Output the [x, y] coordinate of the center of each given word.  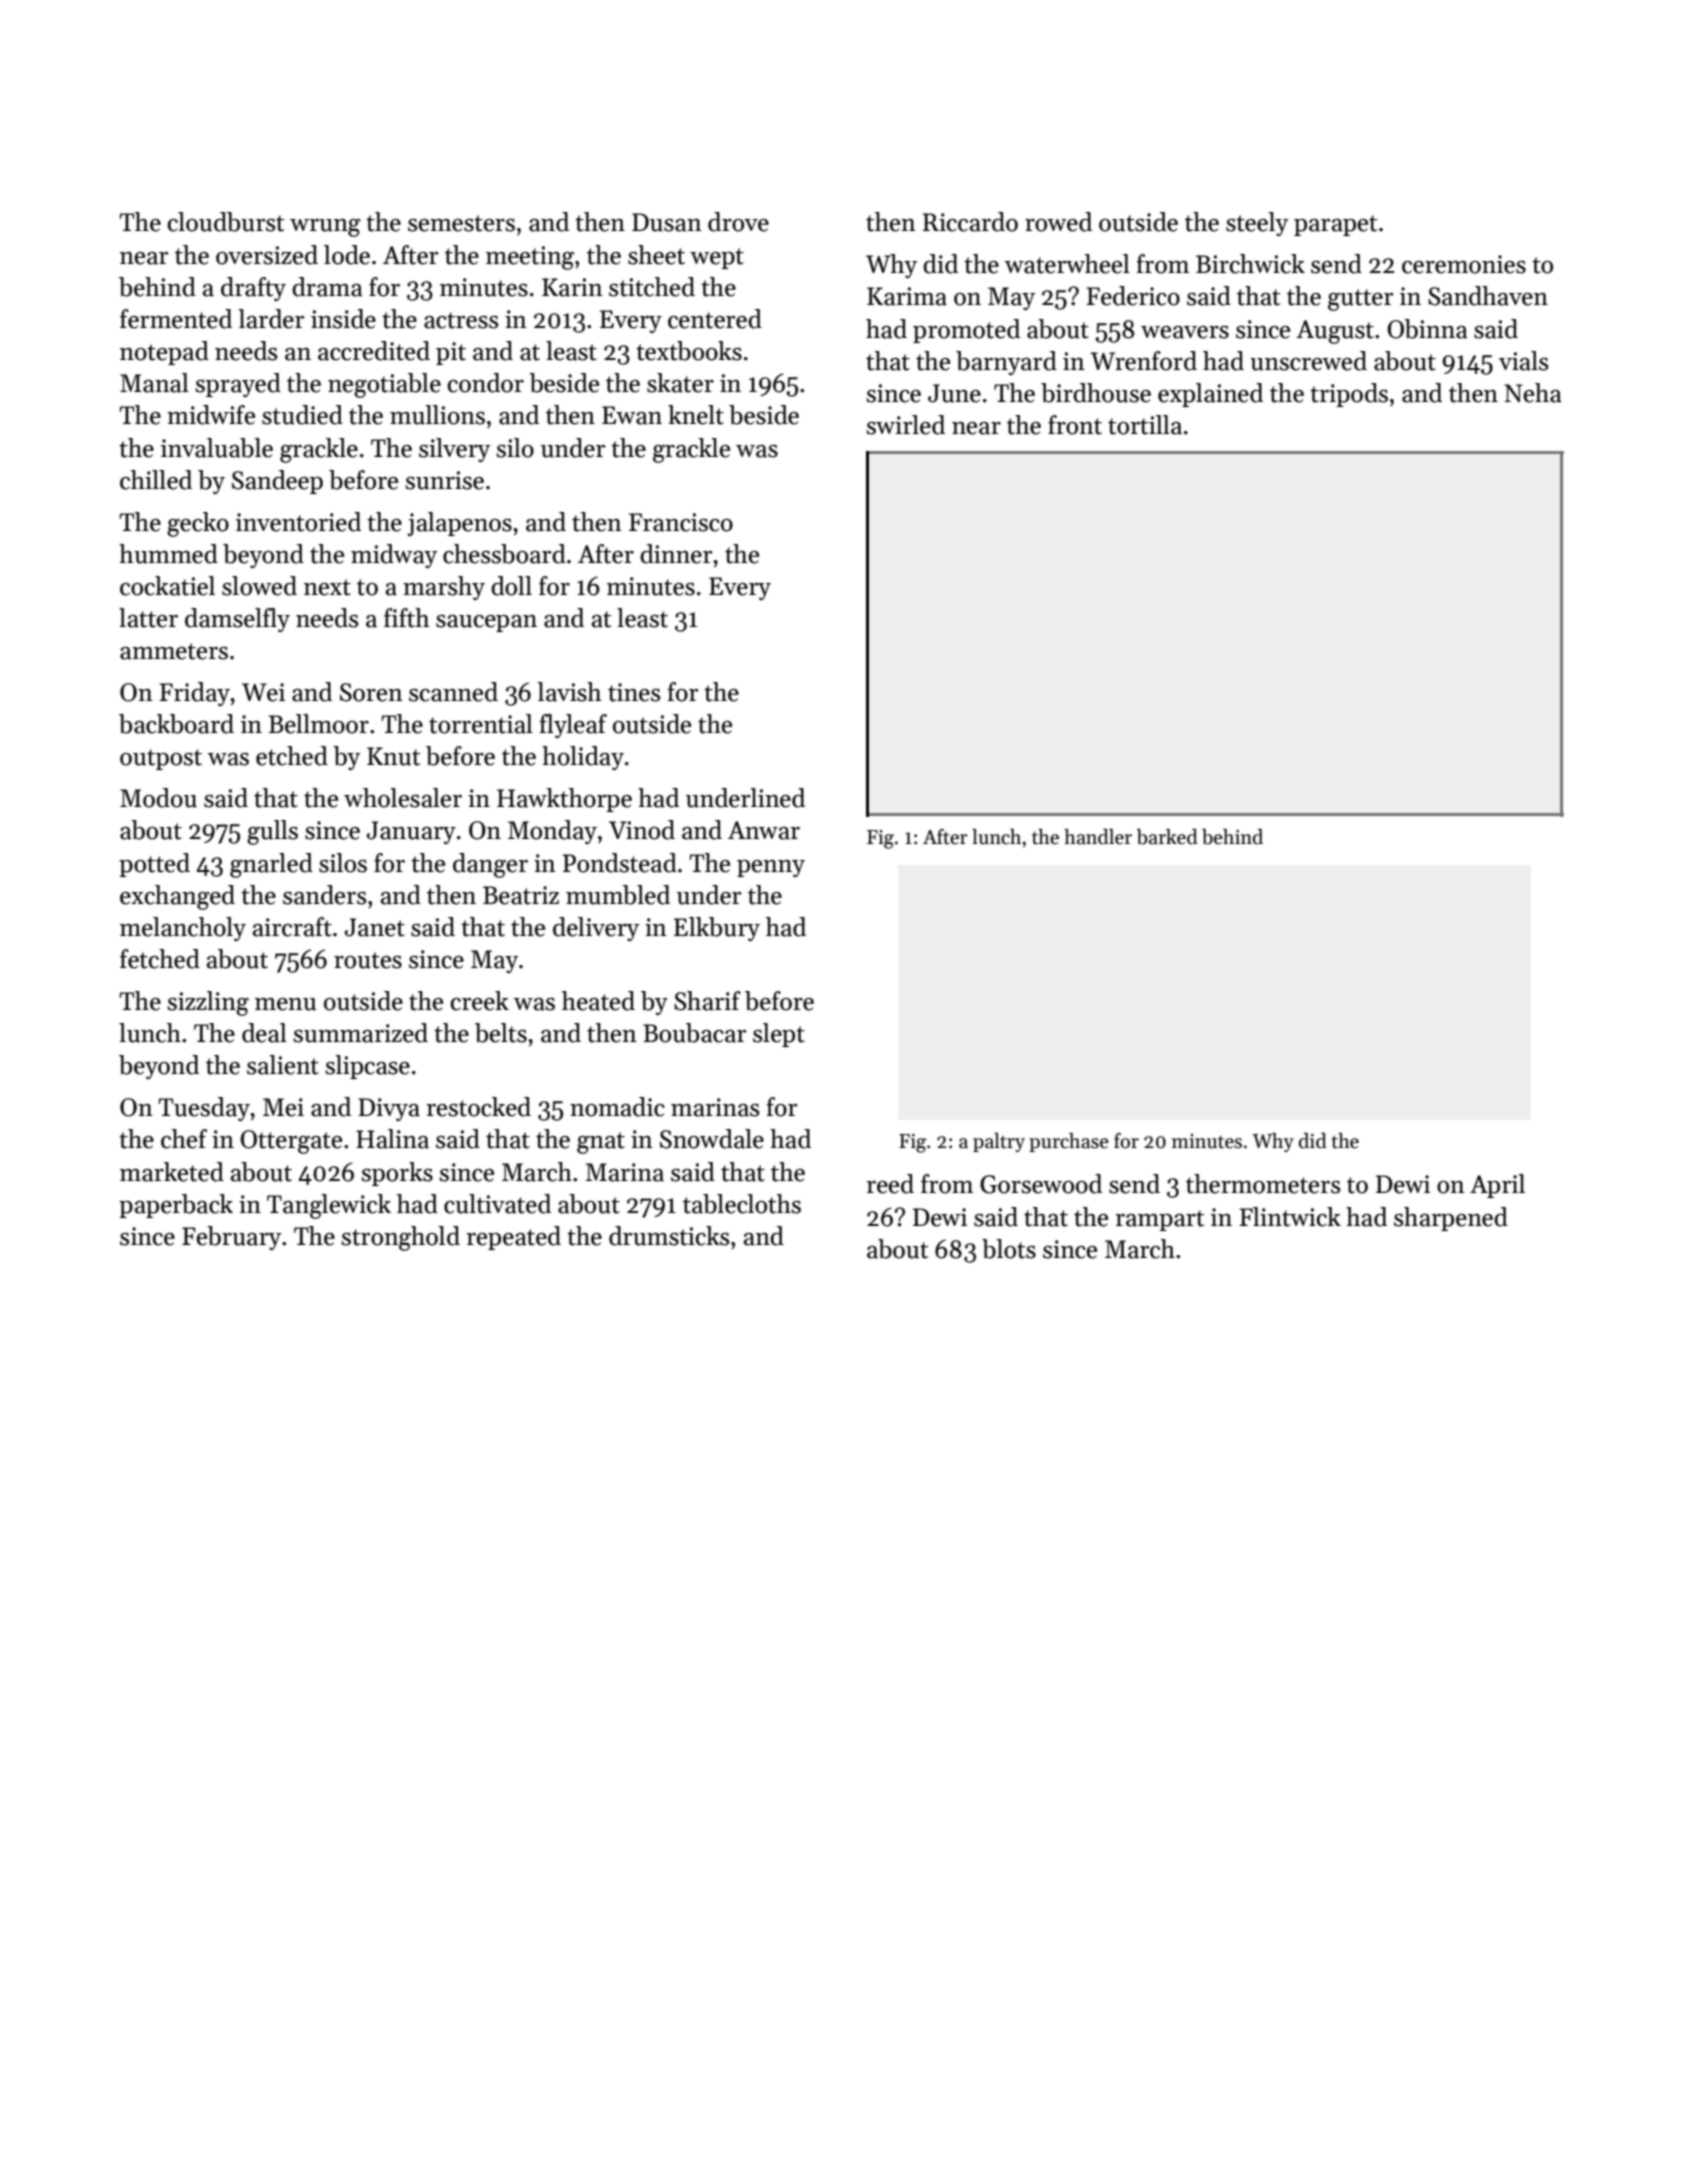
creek [479, 1001]
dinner [676, 554]
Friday [195, 694]
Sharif [707, 1001]
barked [1167, 837]
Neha [1533, 393]
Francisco [681, 522]
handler [1098, 837]
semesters [461, 223]
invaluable [217, 448]
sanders [325, 895]
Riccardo [970, 222]
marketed [172, 1172]
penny [771, 868]
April [1497, 1186]
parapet [1335, 225]
